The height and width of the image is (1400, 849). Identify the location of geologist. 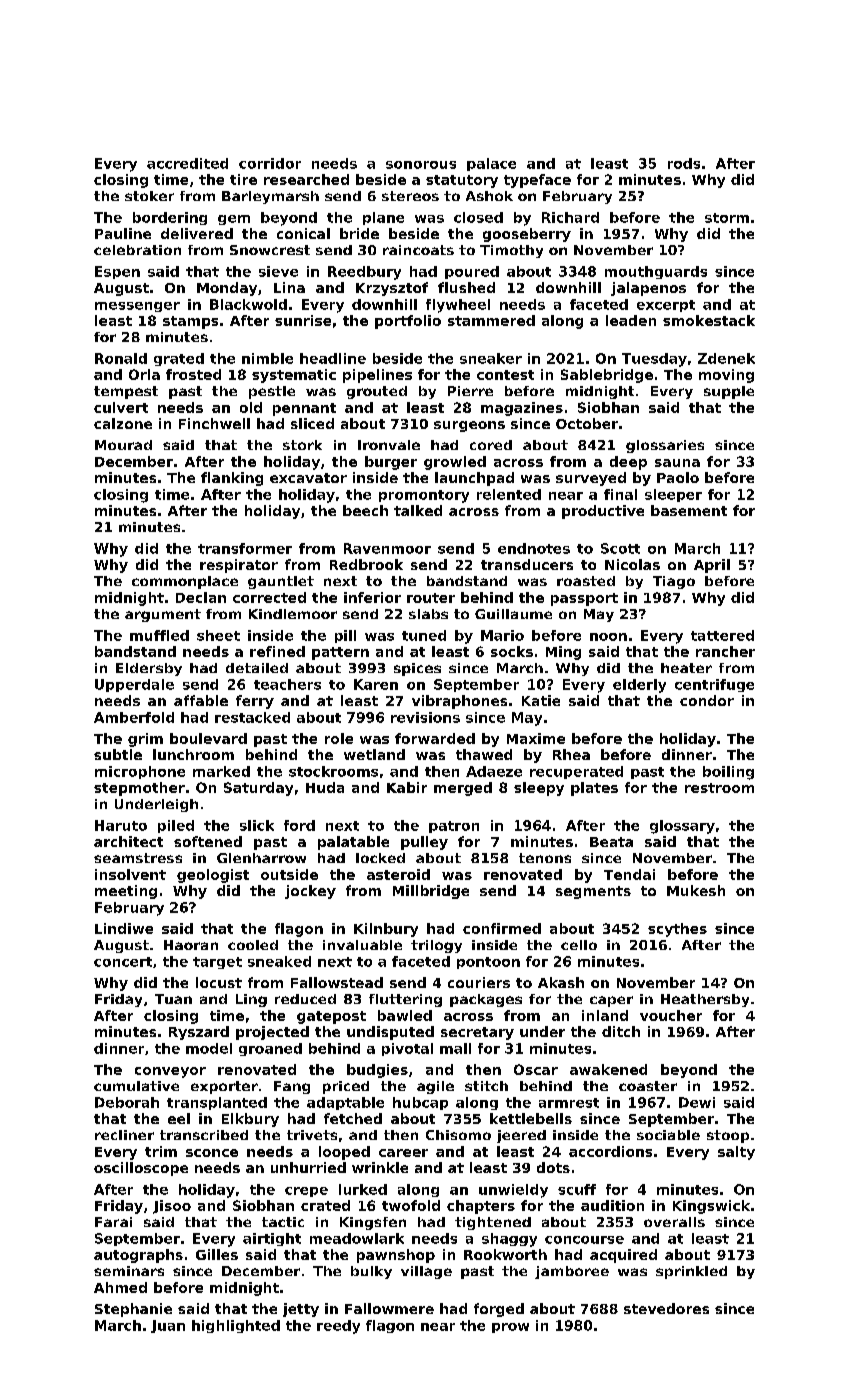
(213, 876).
